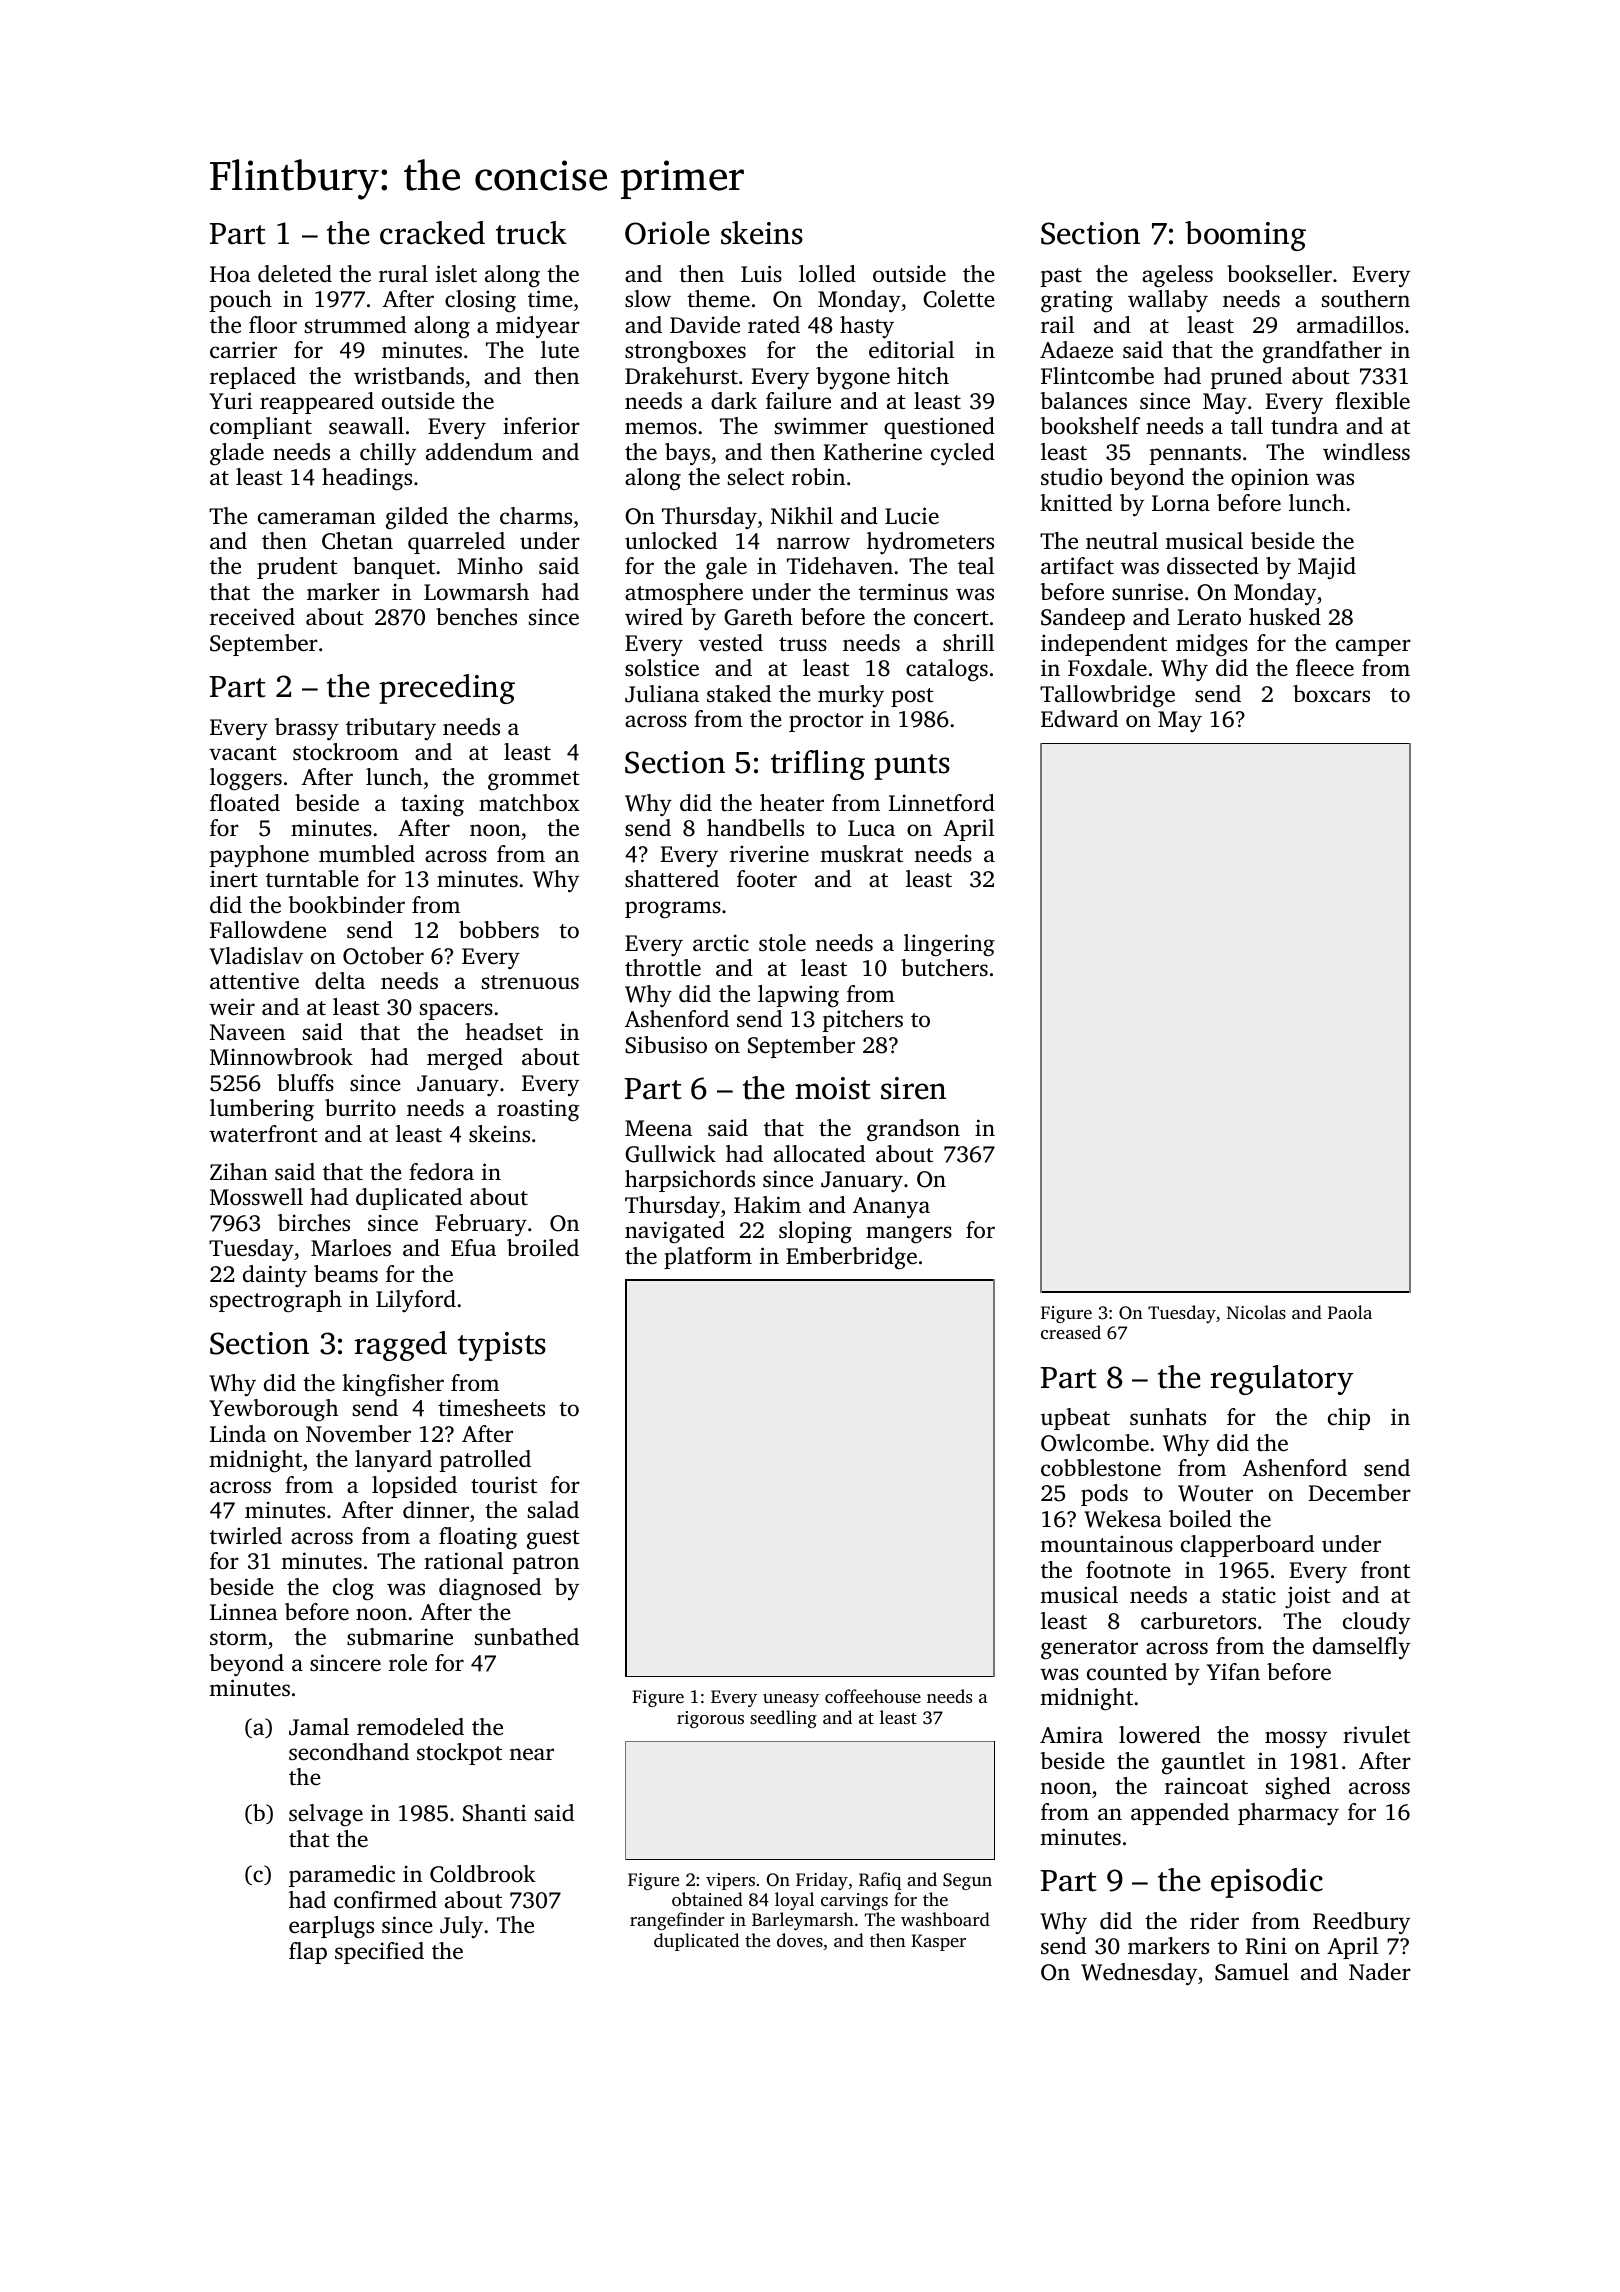 The image size is (1620, 2292). Describe the element at coordinates (366, 426) in the screenshot. I see `seawall` at that location.
